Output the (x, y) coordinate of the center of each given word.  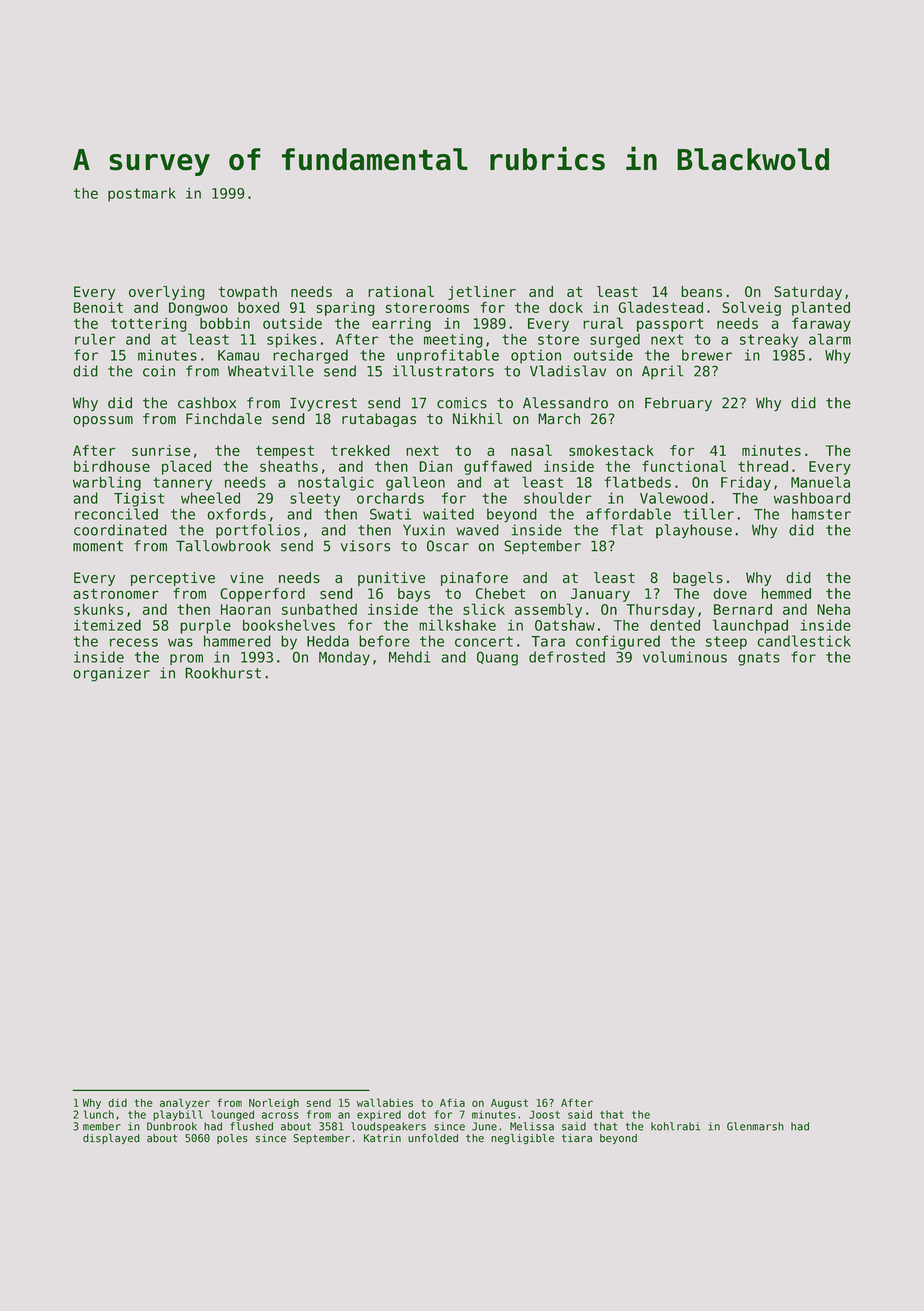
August (509, 1104)
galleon (415, 483)
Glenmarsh (755, 1126)
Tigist (139, 499)
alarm (830, 339)
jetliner (482, 293)
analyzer (185, 1103)
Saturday (808, 293)
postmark (142, 195)
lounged (232, 1115)
